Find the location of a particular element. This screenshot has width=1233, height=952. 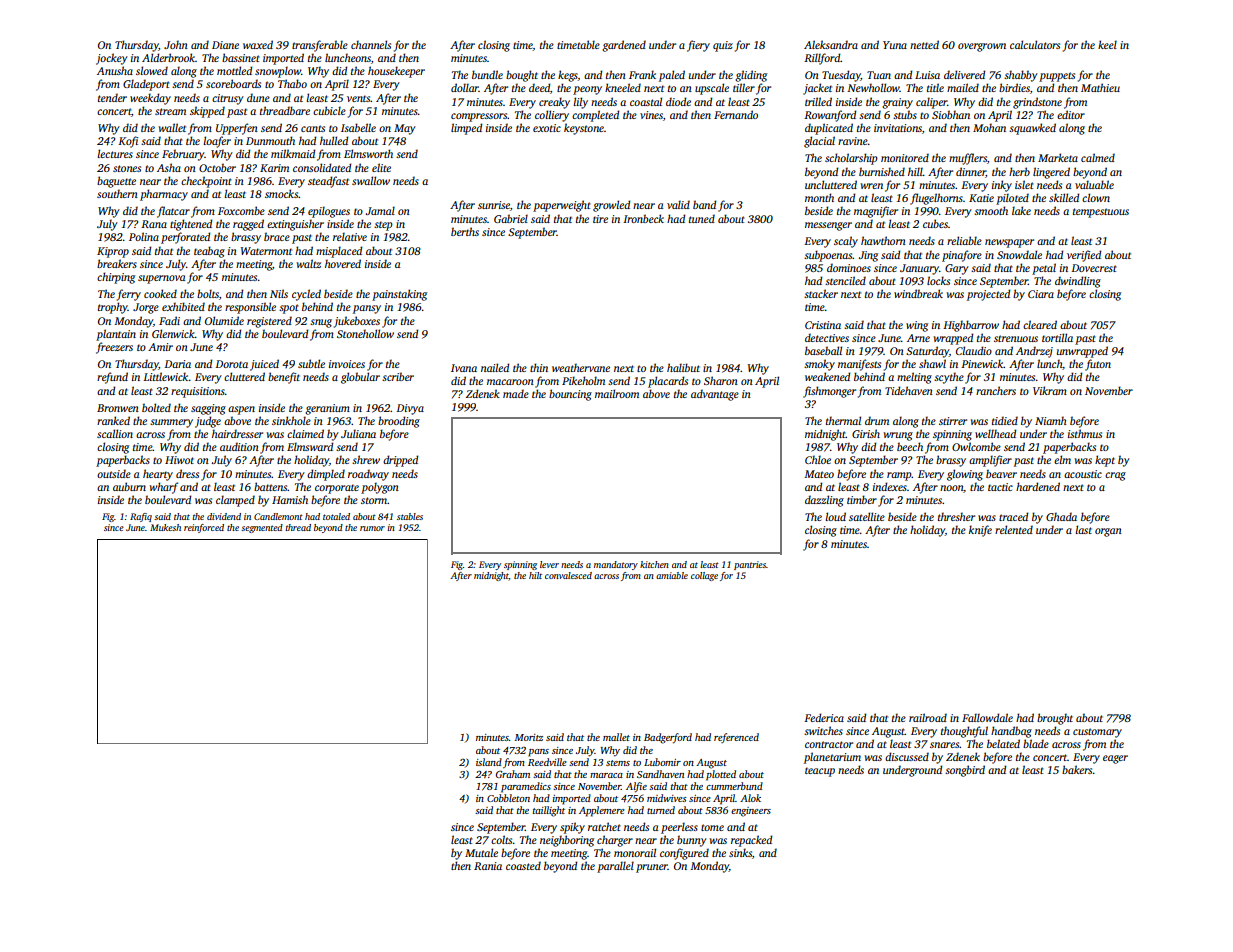

sinks is located at coordinates (740, 852).
